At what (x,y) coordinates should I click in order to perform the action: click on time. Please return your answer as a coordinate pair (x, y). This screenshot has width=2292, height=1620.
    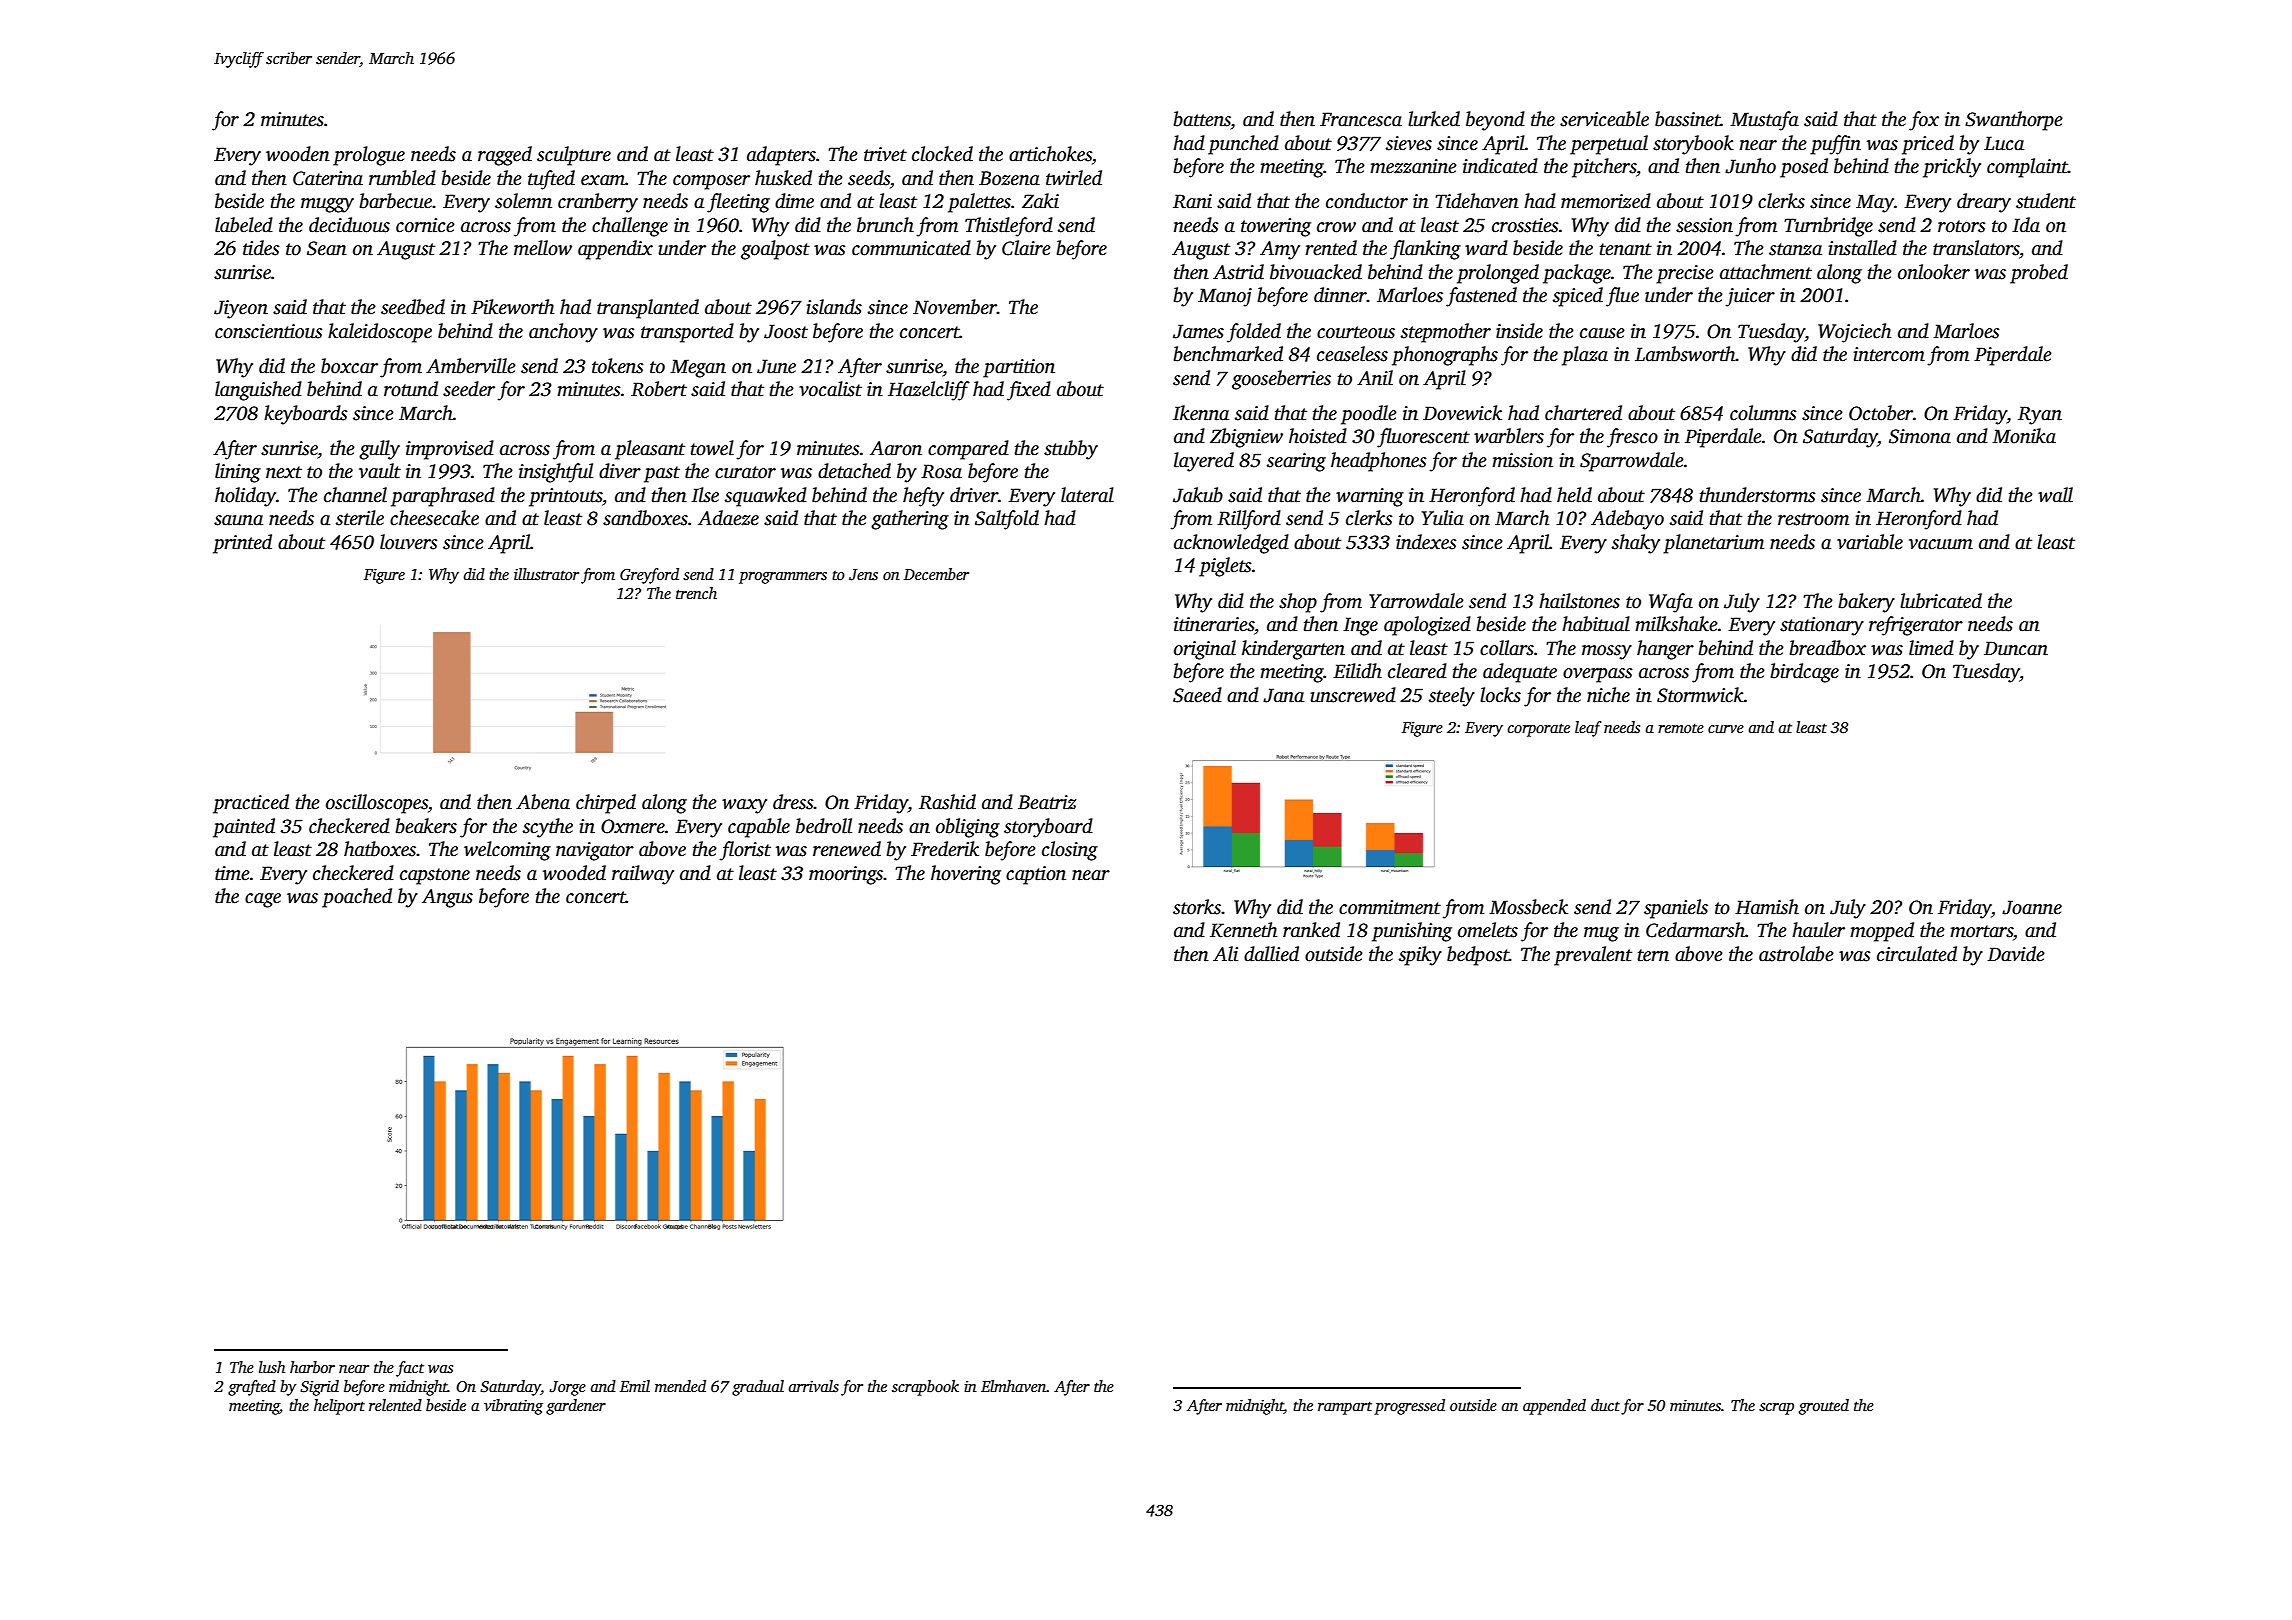
    Looking at the image, I should click on (232, 873).
